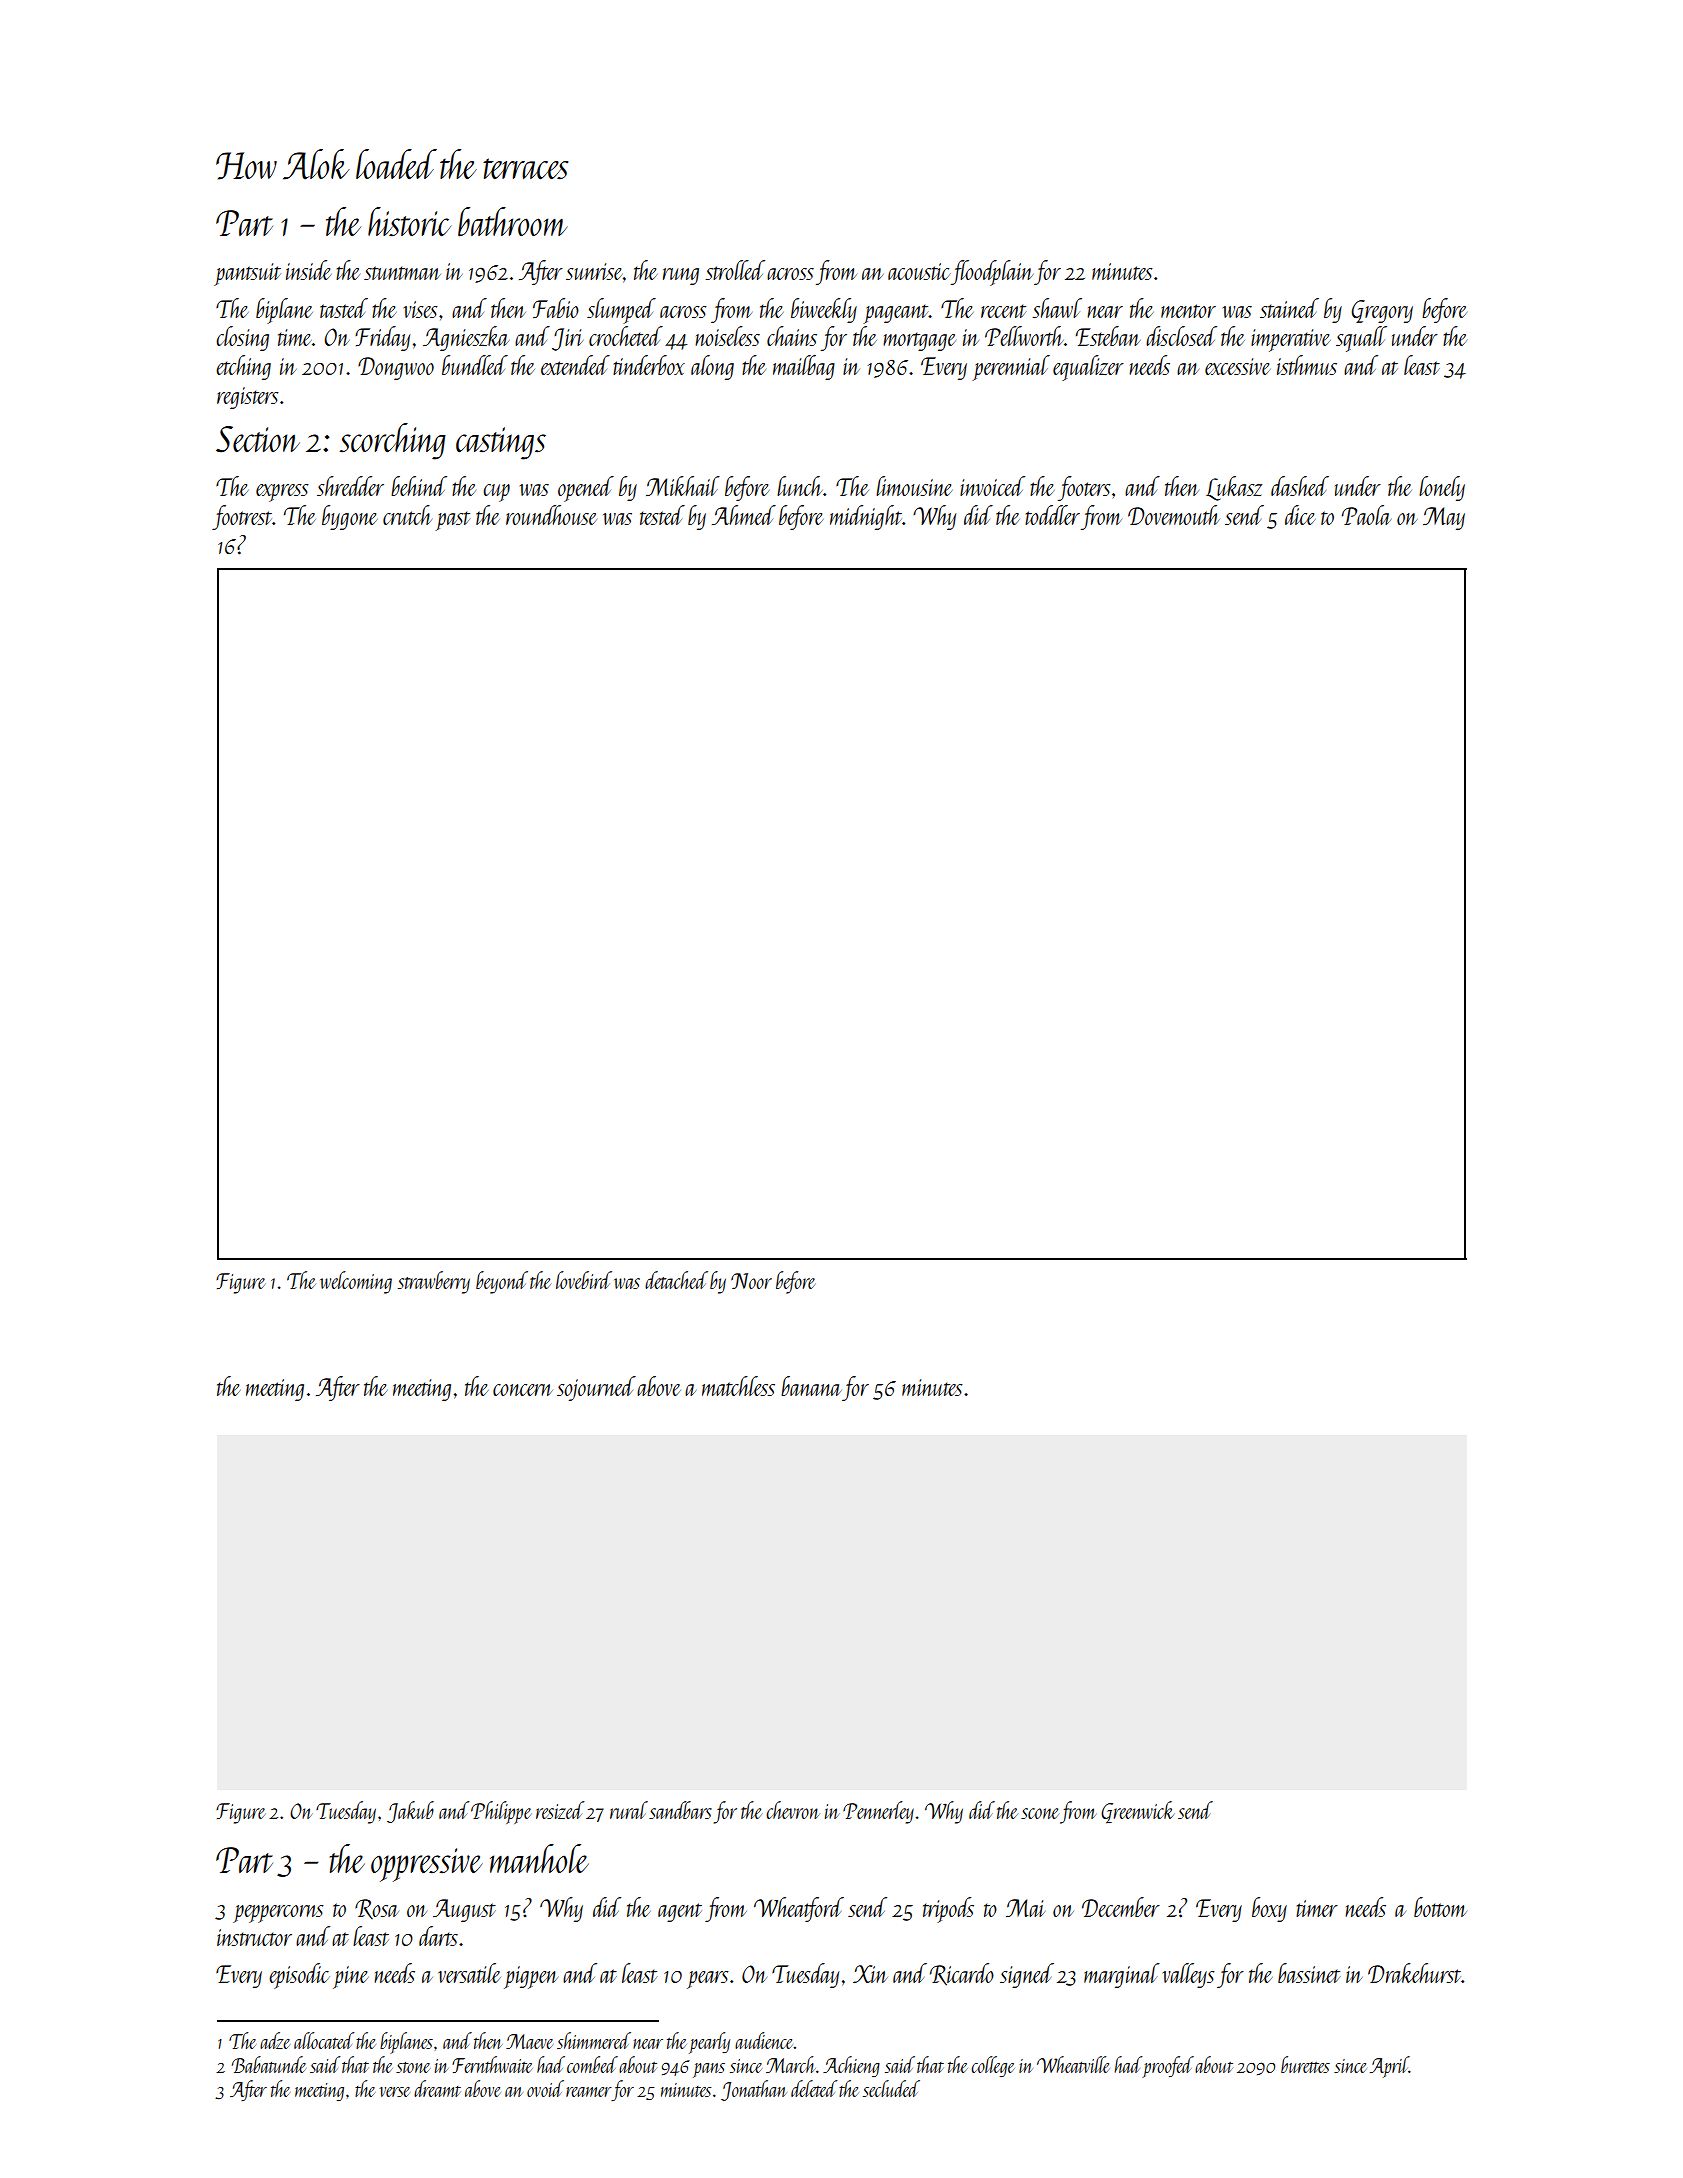  Describe the element at coordinates (356, 1282) in the page. I see `welcoming` at that location.
